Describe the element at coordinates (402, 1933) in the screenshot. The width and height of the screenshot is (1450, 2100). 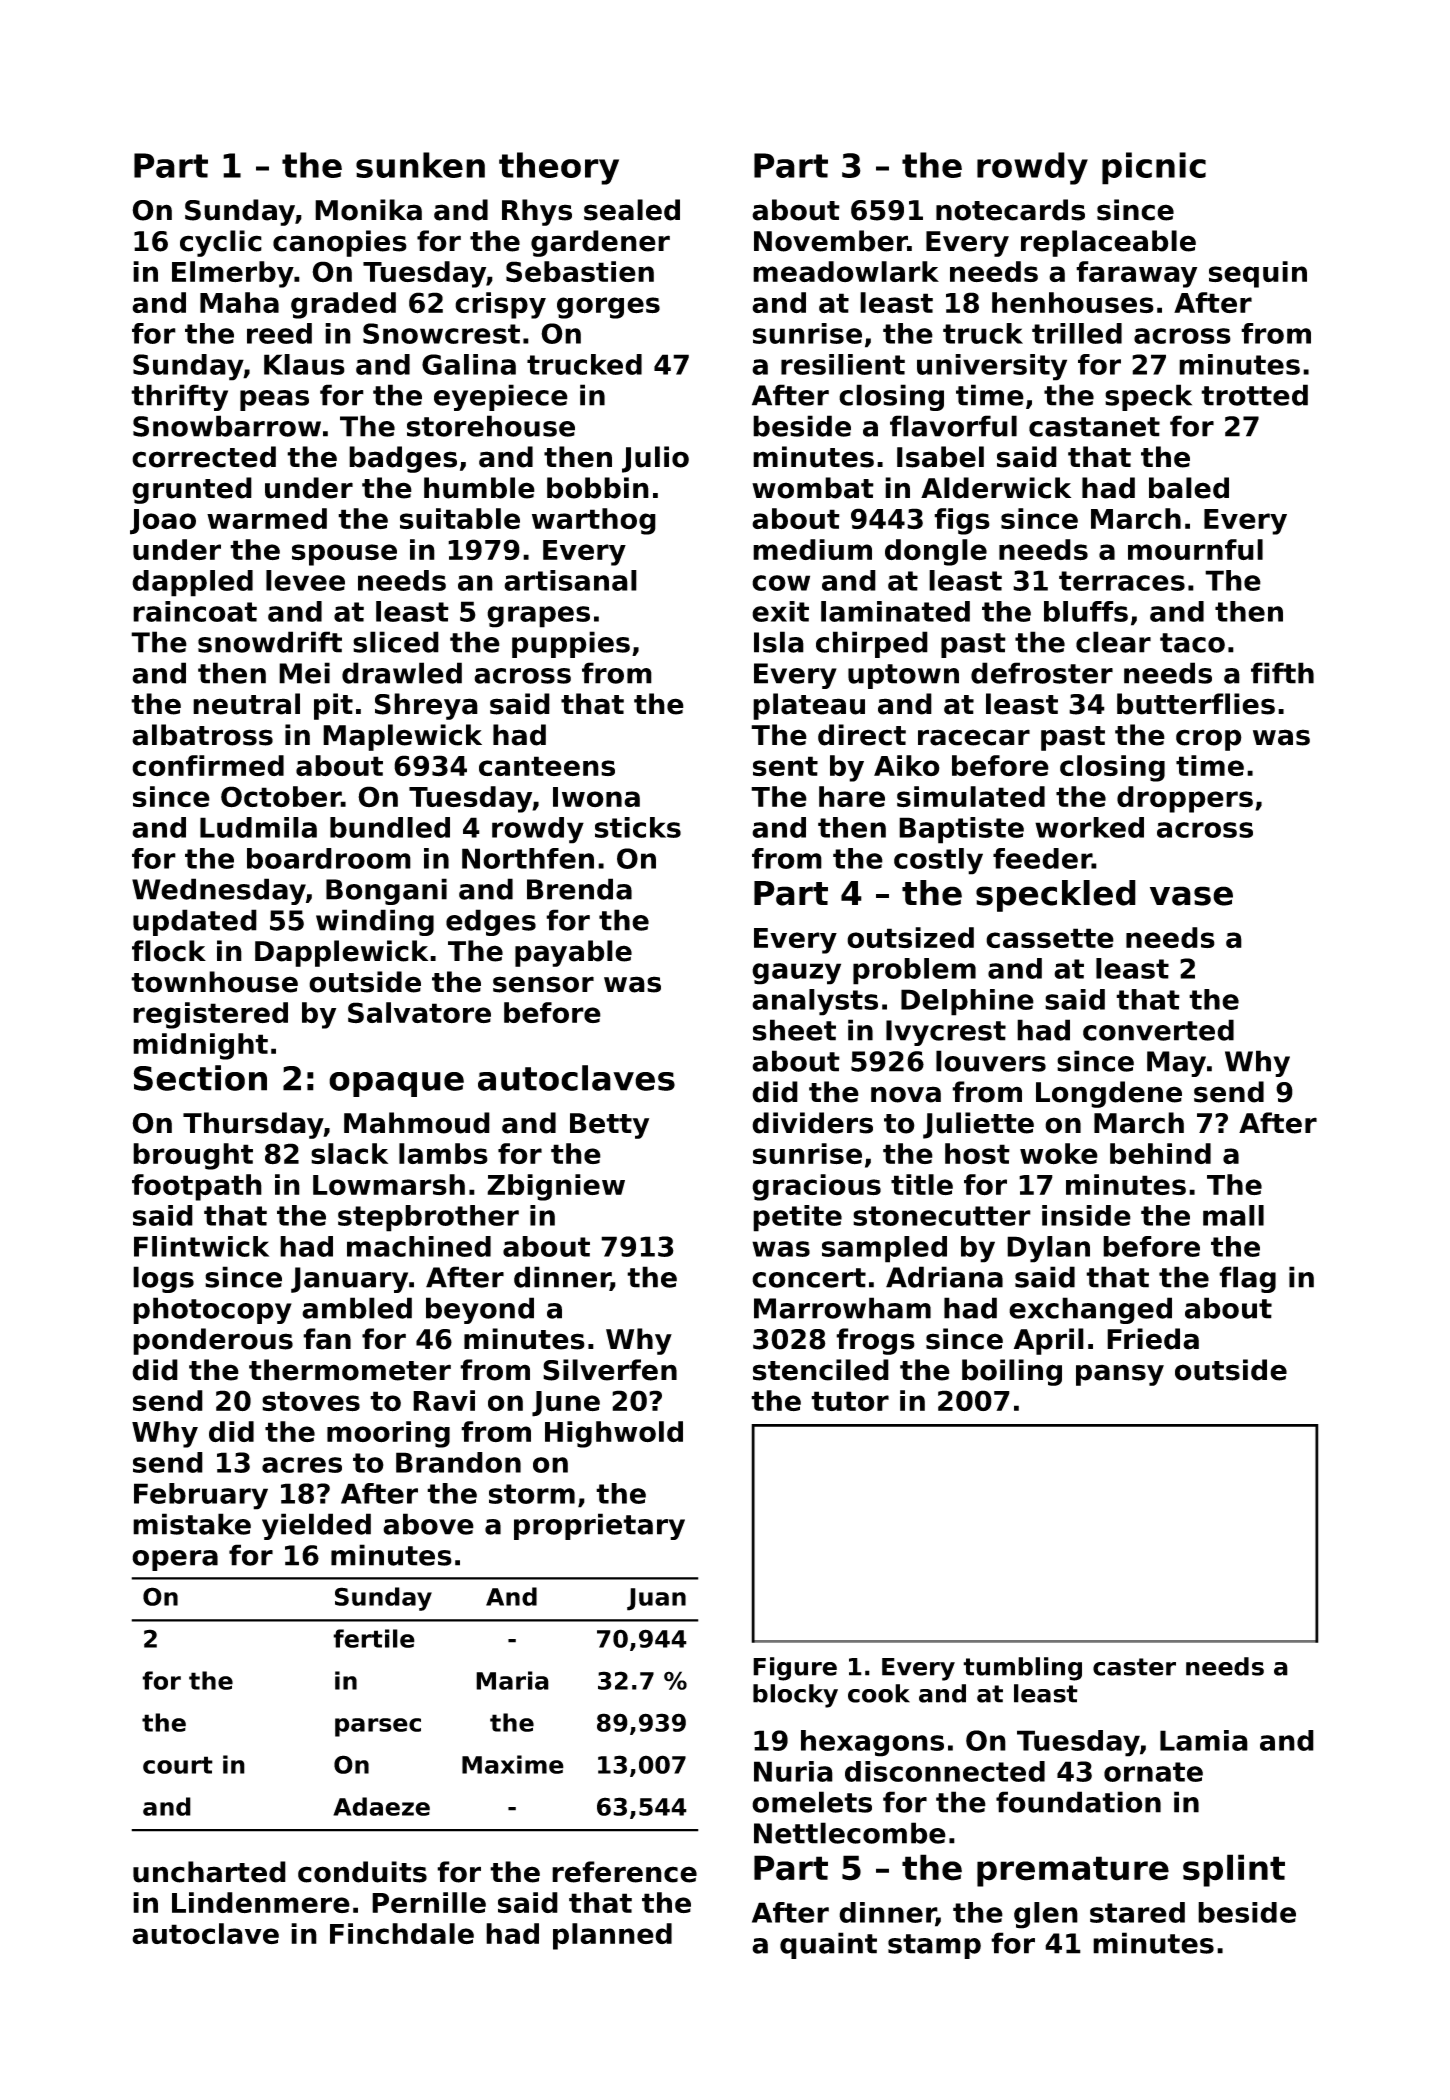
I see `Finchdale` at that location.
